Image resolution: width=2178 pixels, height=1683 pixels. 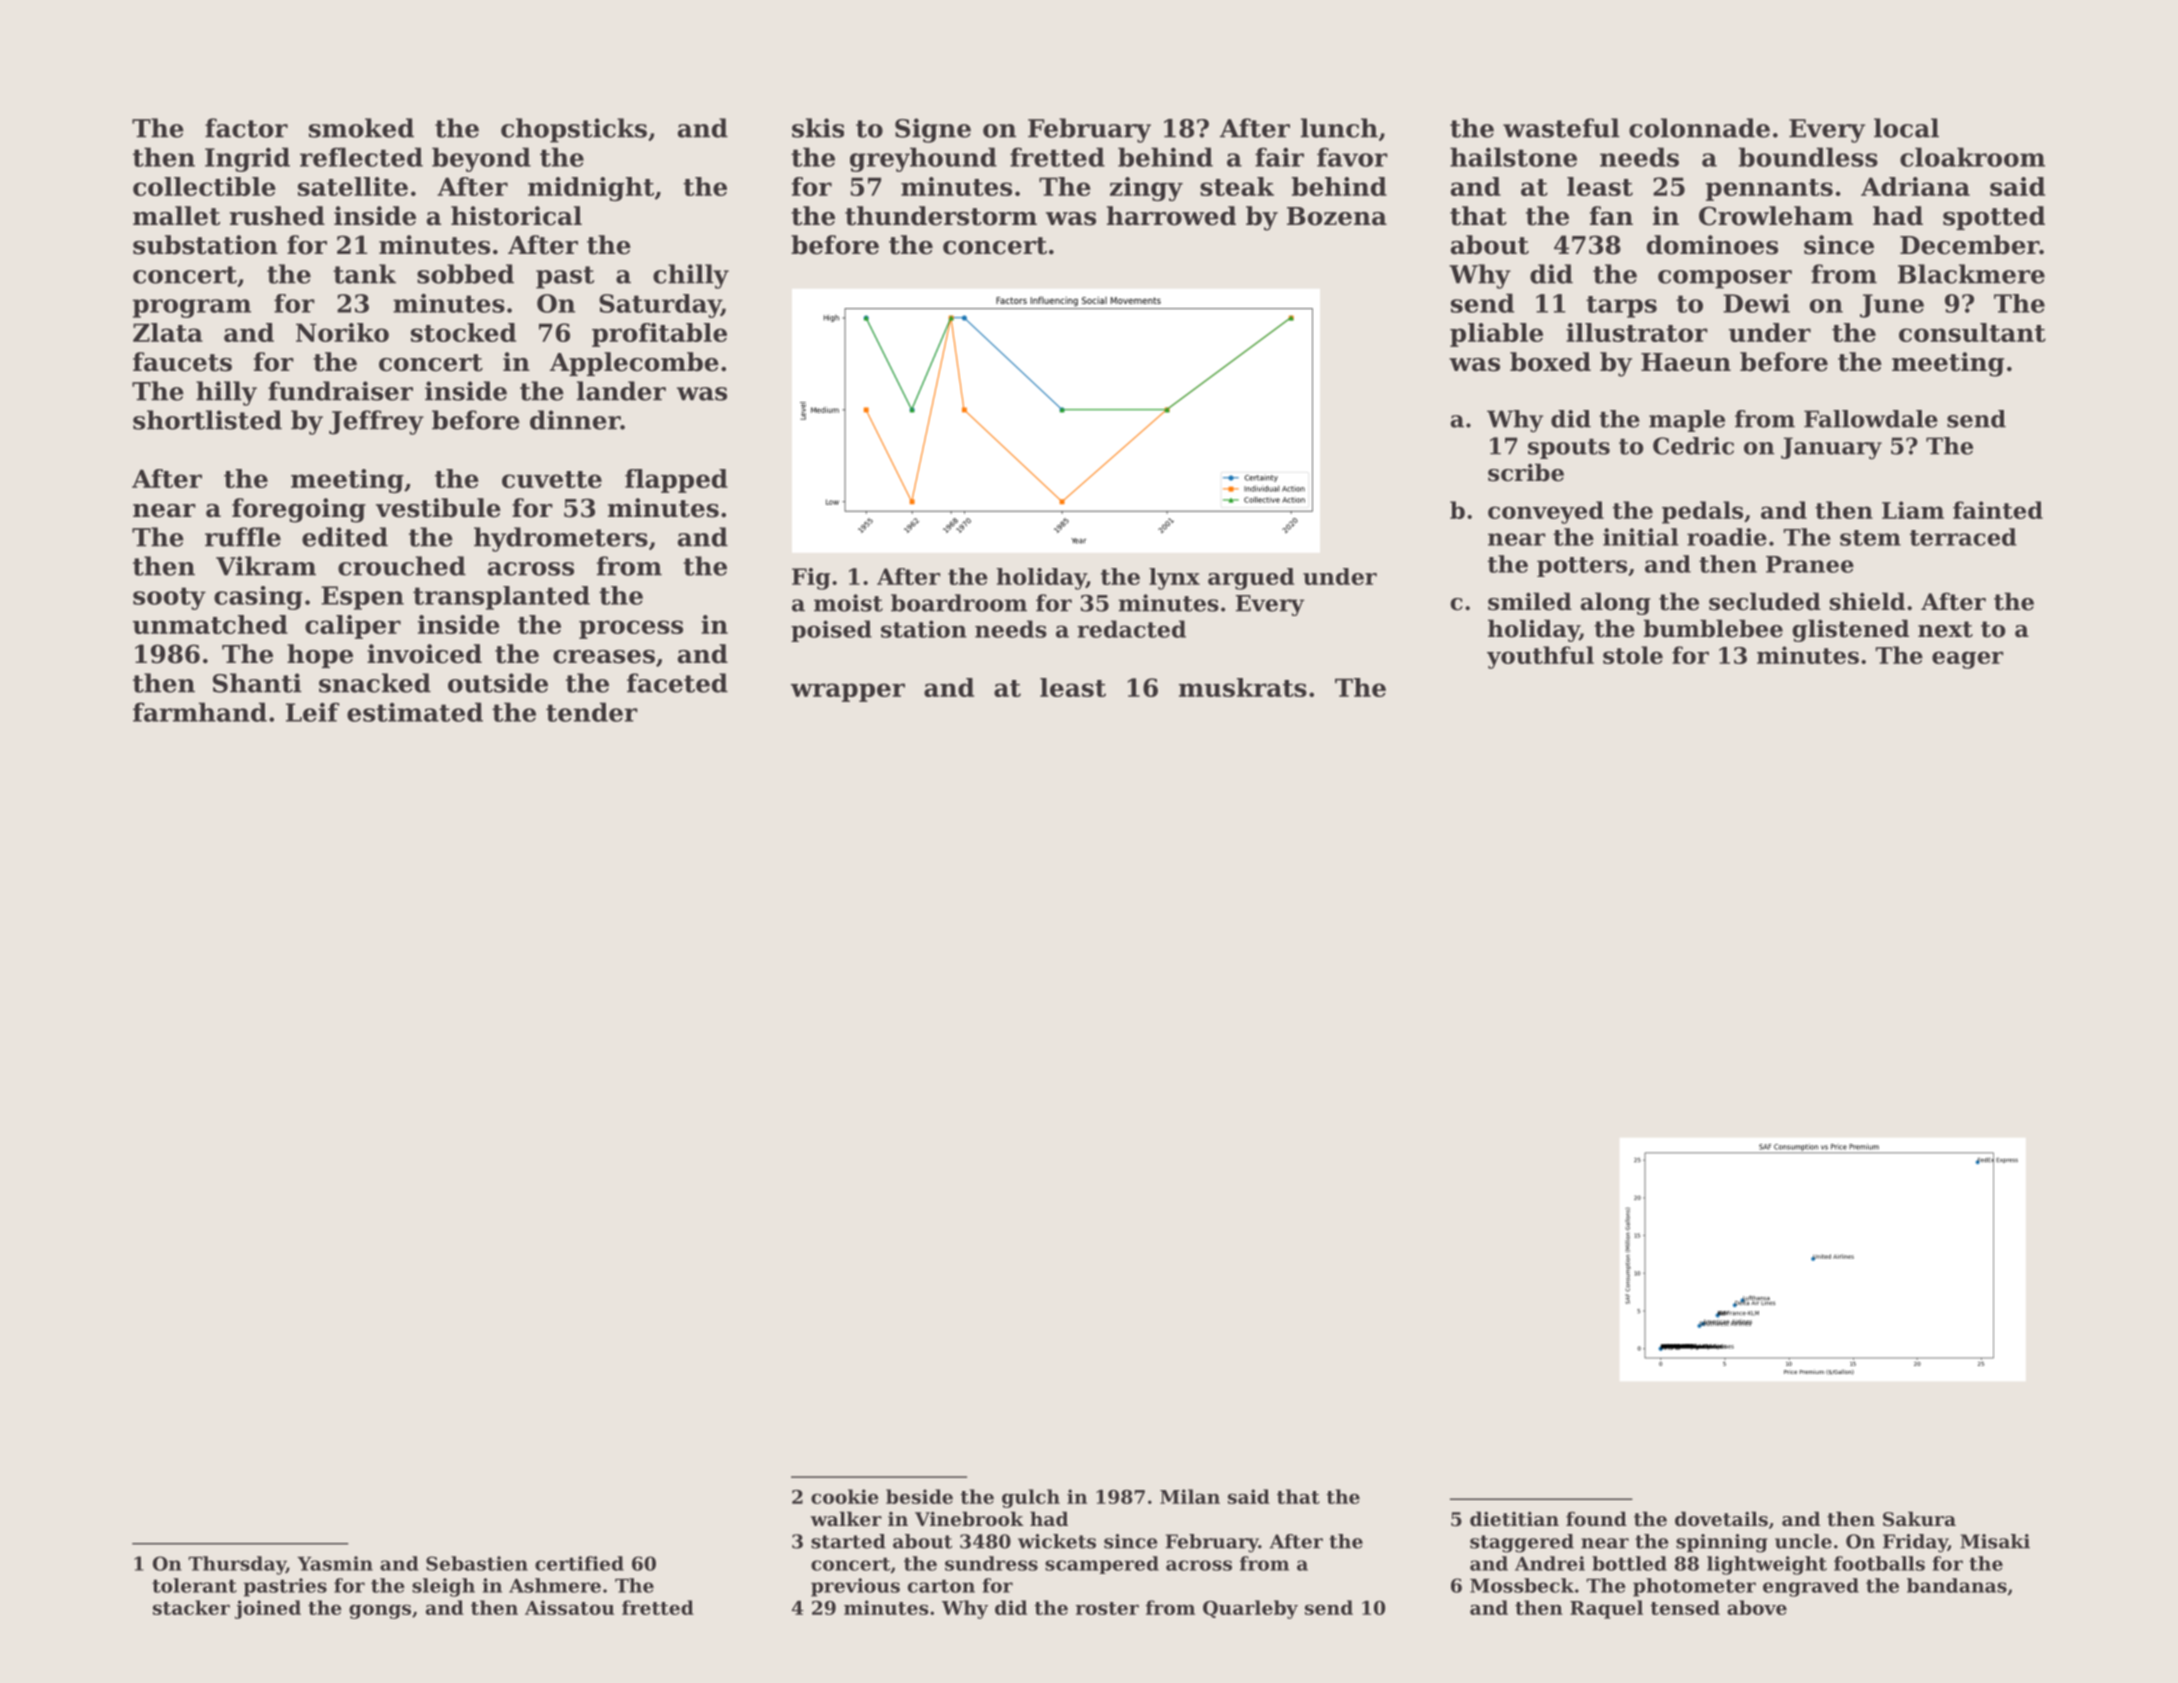 I want to click on program, so click(x=192, y=308).
